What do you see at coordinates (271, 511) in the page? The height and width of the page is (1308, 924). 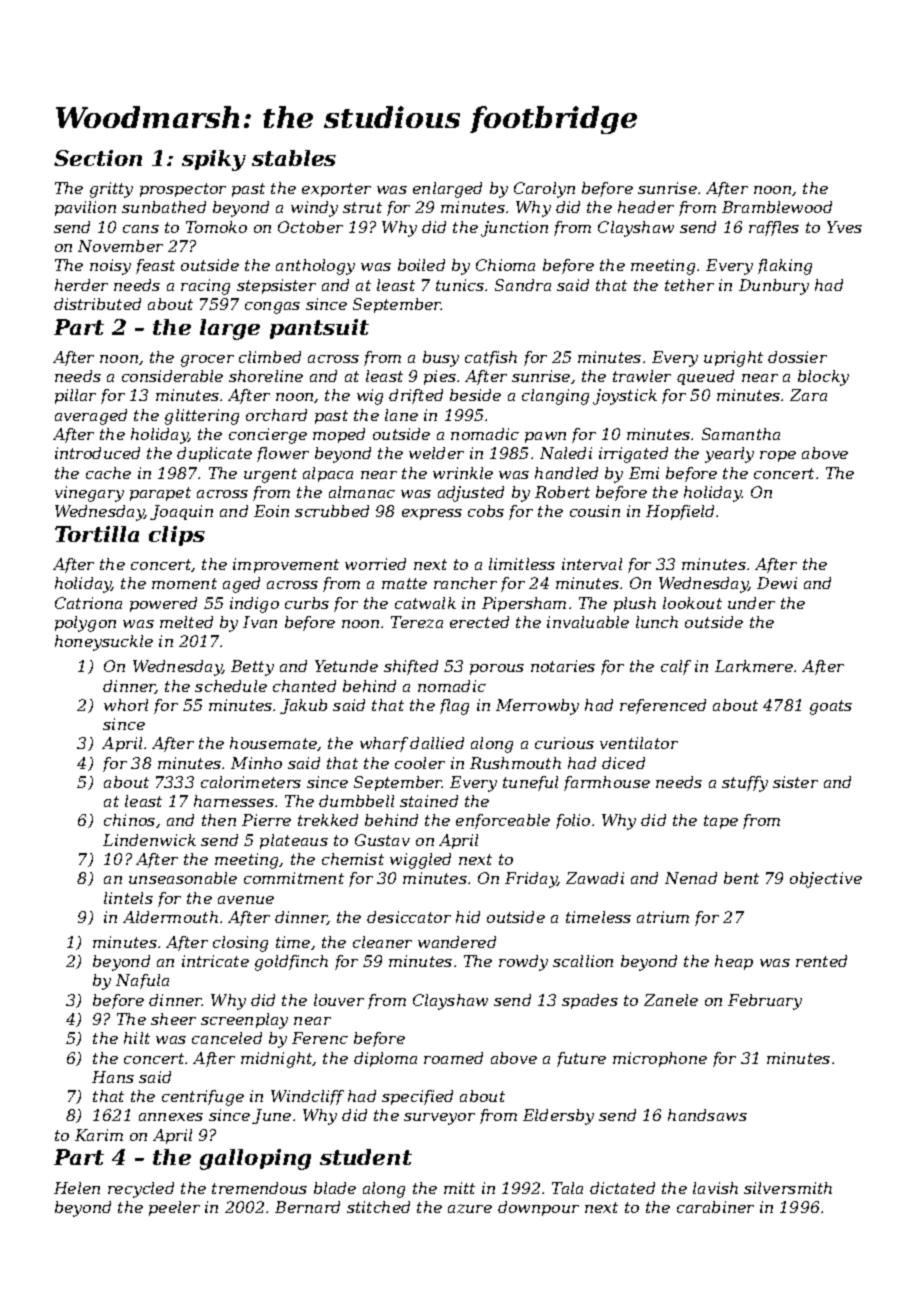 I see `Eoin` at bounding box center [271, 511].
